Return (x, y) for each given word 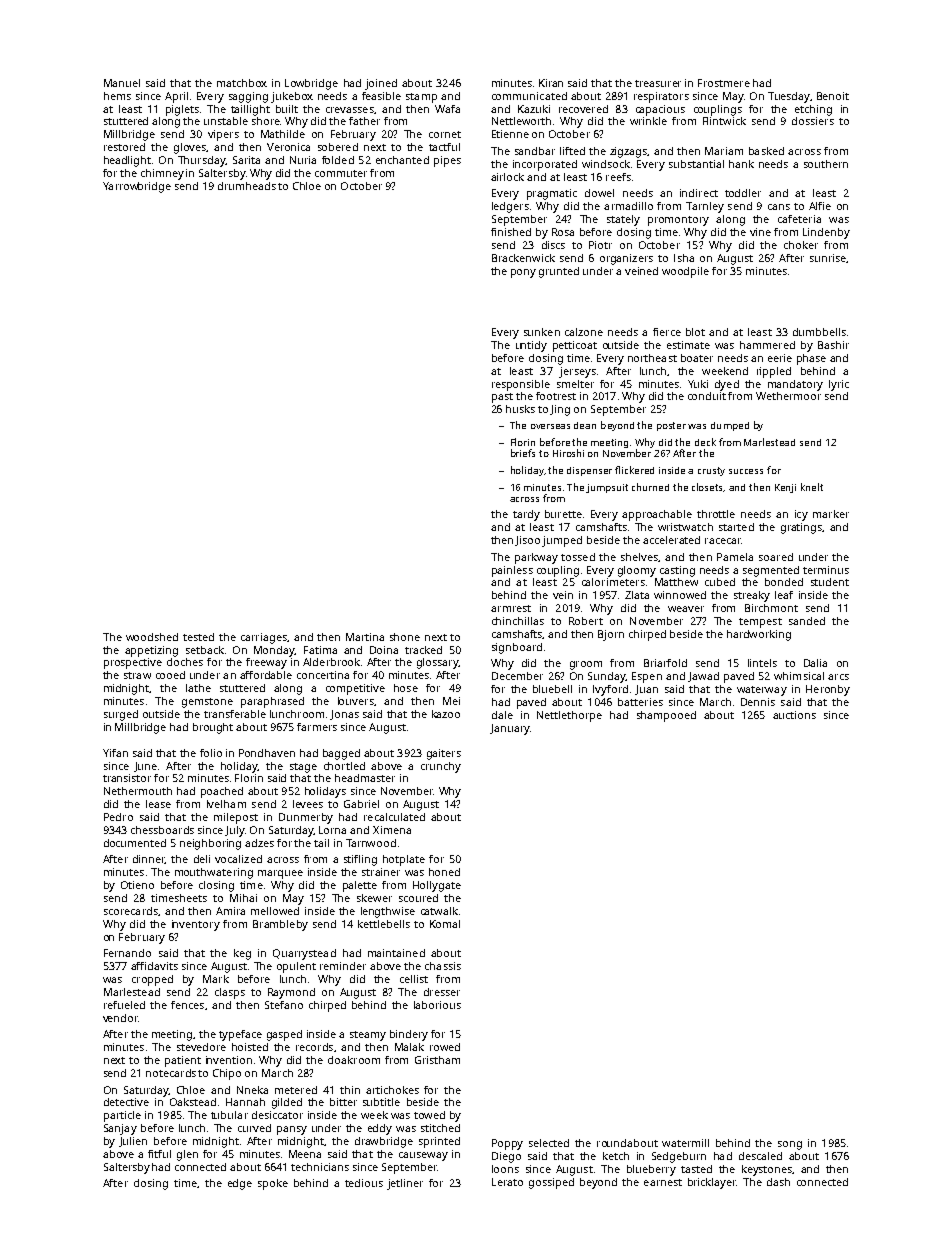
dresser (442, 992)
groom (586, 665)
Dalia (815, 663)
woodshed (152, 637)
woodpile (685, 272)
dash (778, 1182)
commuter (341, 173)
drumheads (247, 186)
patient (183, 1061)
